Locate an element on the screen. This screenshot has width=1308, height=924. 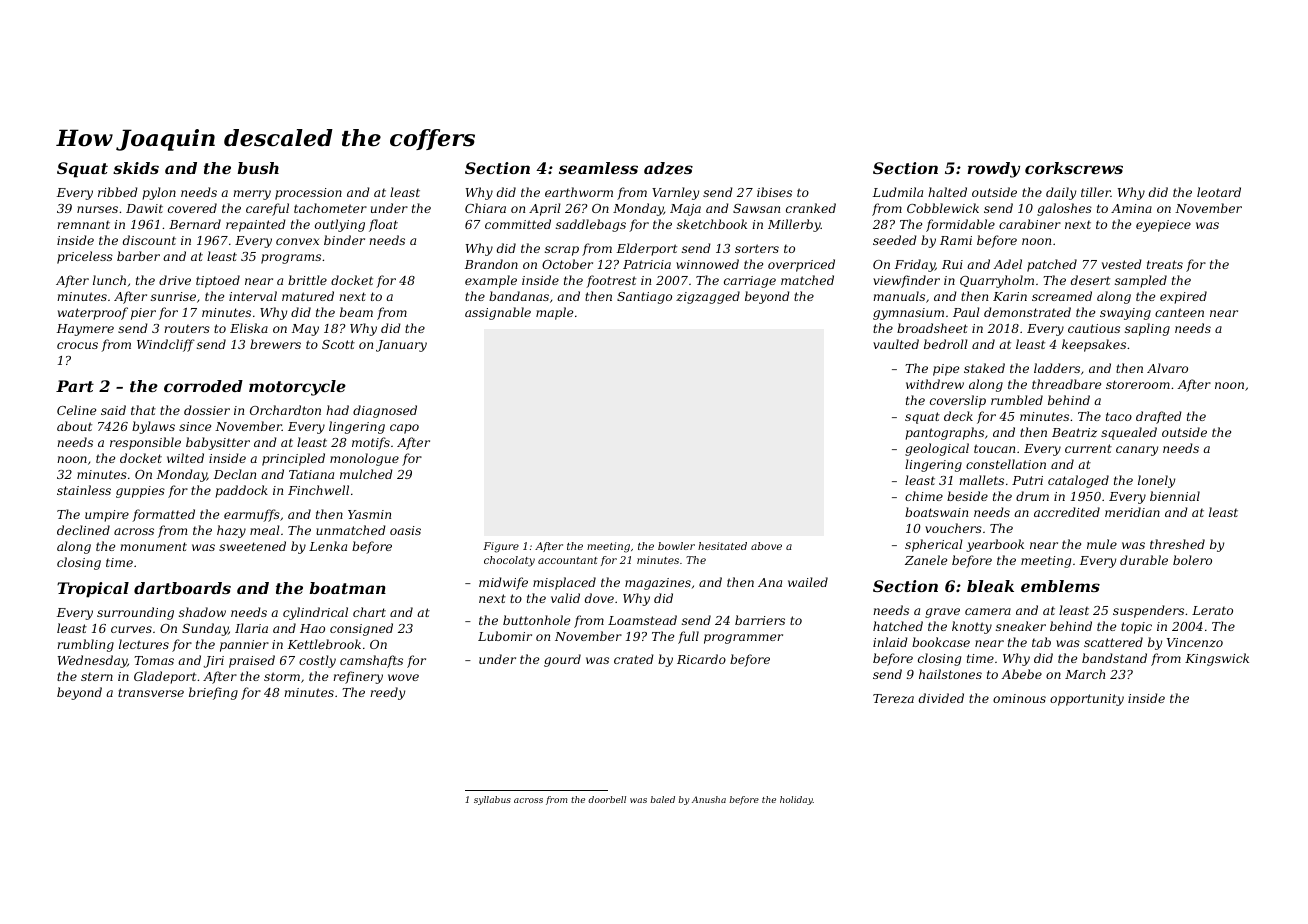
sapling is located at coordinates (1147, 329).
